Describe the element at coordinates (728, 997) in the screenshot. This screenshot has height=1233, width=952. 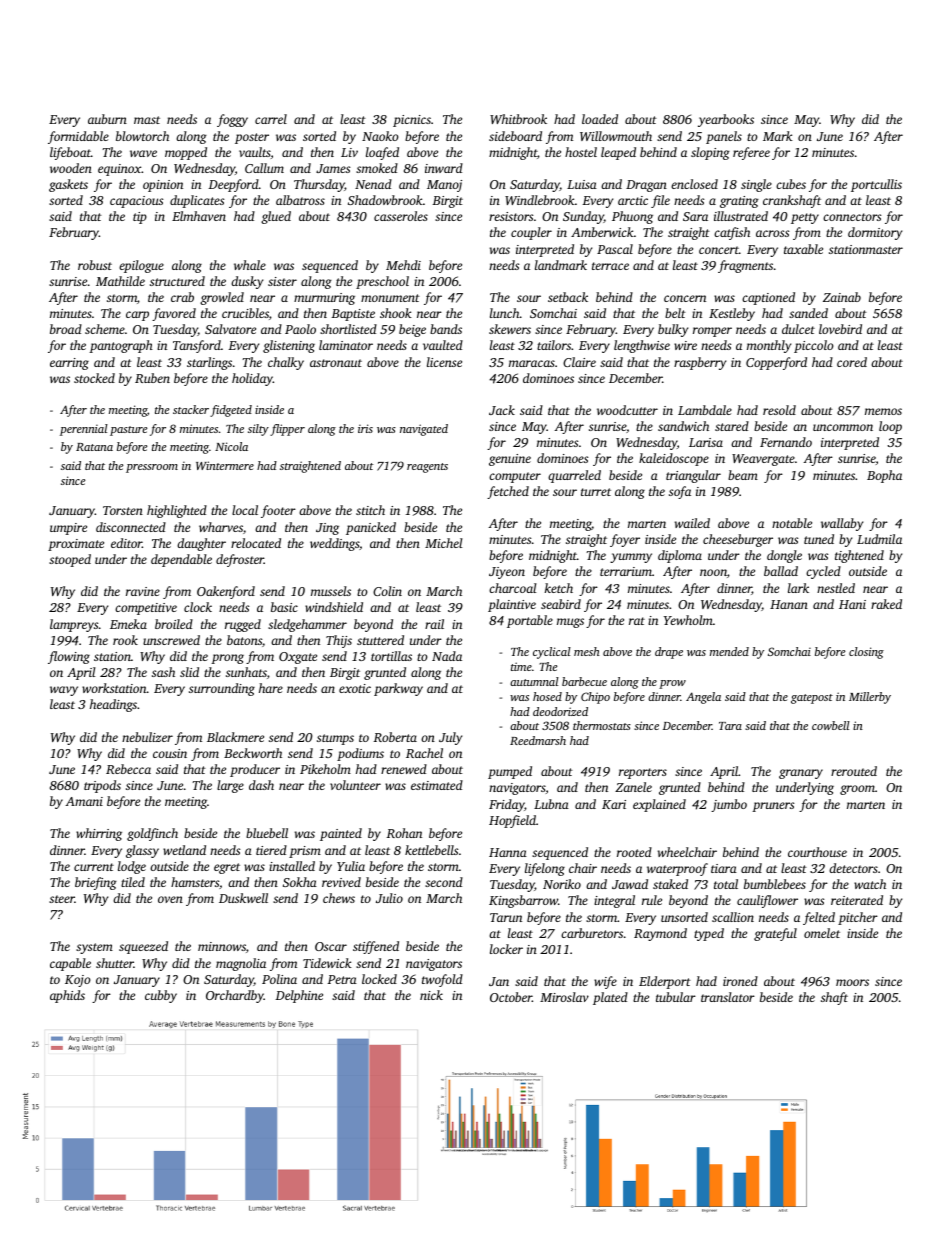
I see `translator` at that location.
